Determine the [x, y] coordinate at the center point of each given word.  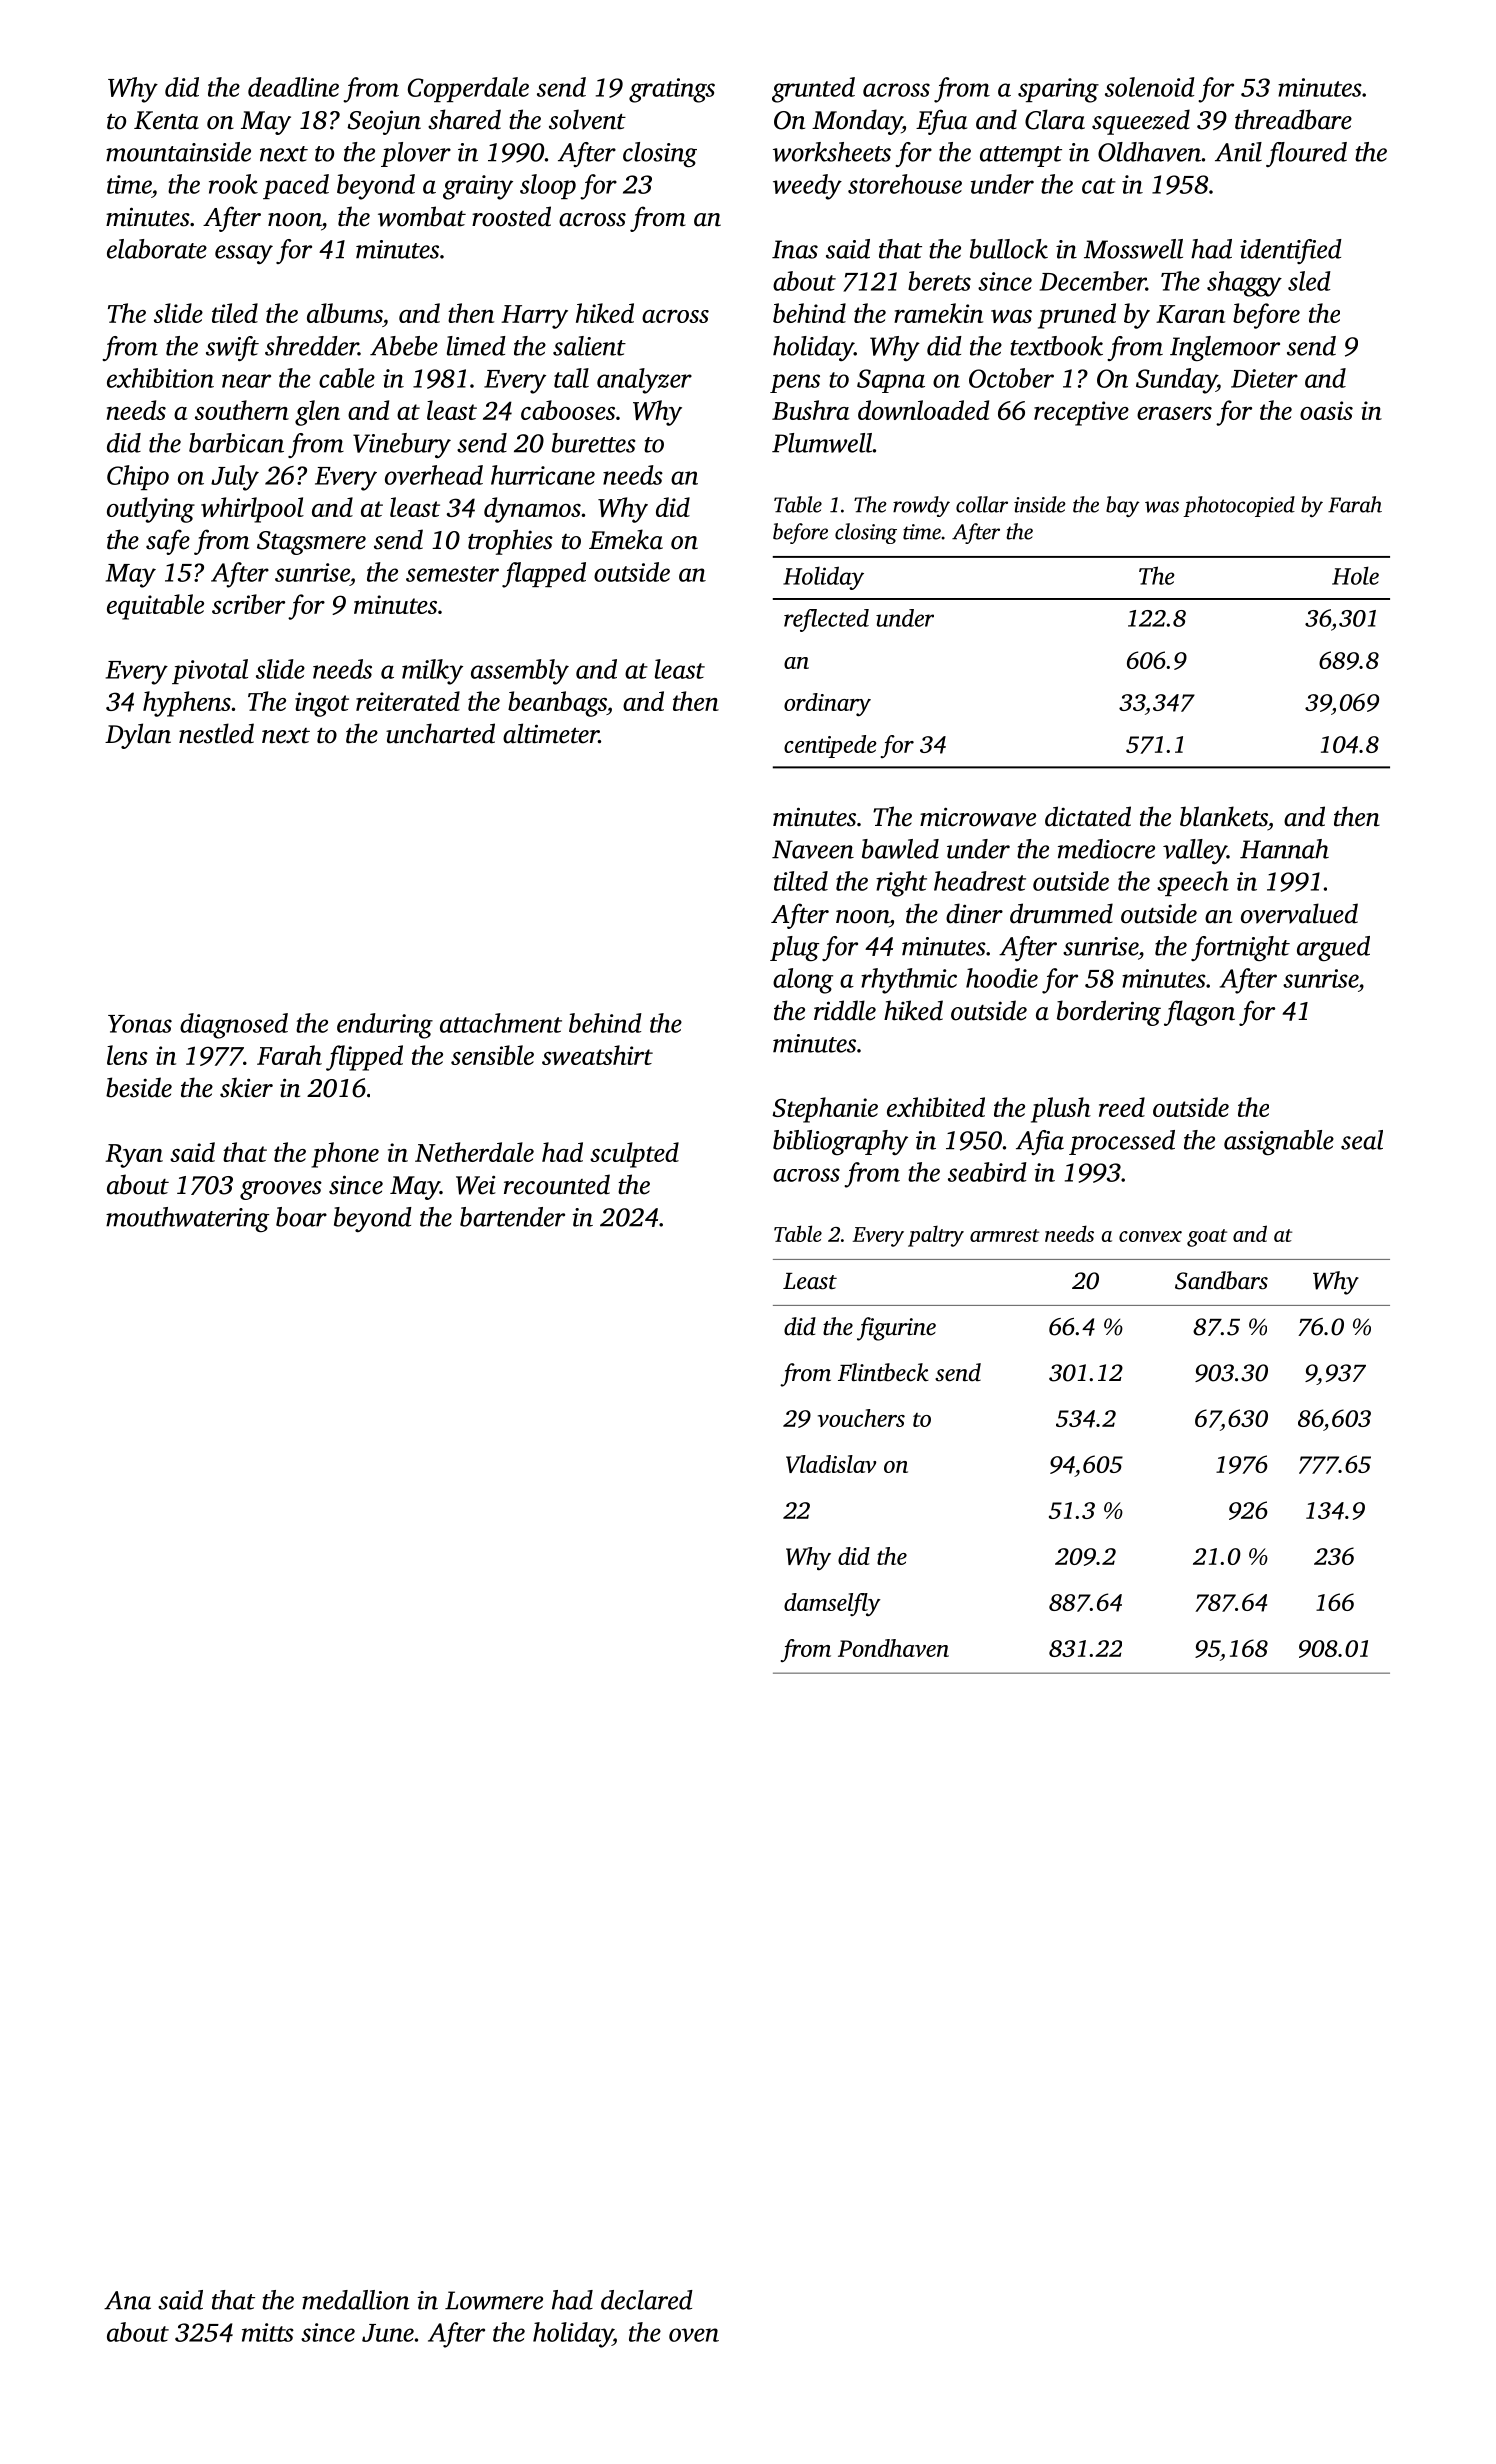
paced [296, 186]
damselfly [832, 1604]
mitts [268, 2332]
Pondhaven [893, 1648]
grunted [813, 90]
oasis [1326, 410]
